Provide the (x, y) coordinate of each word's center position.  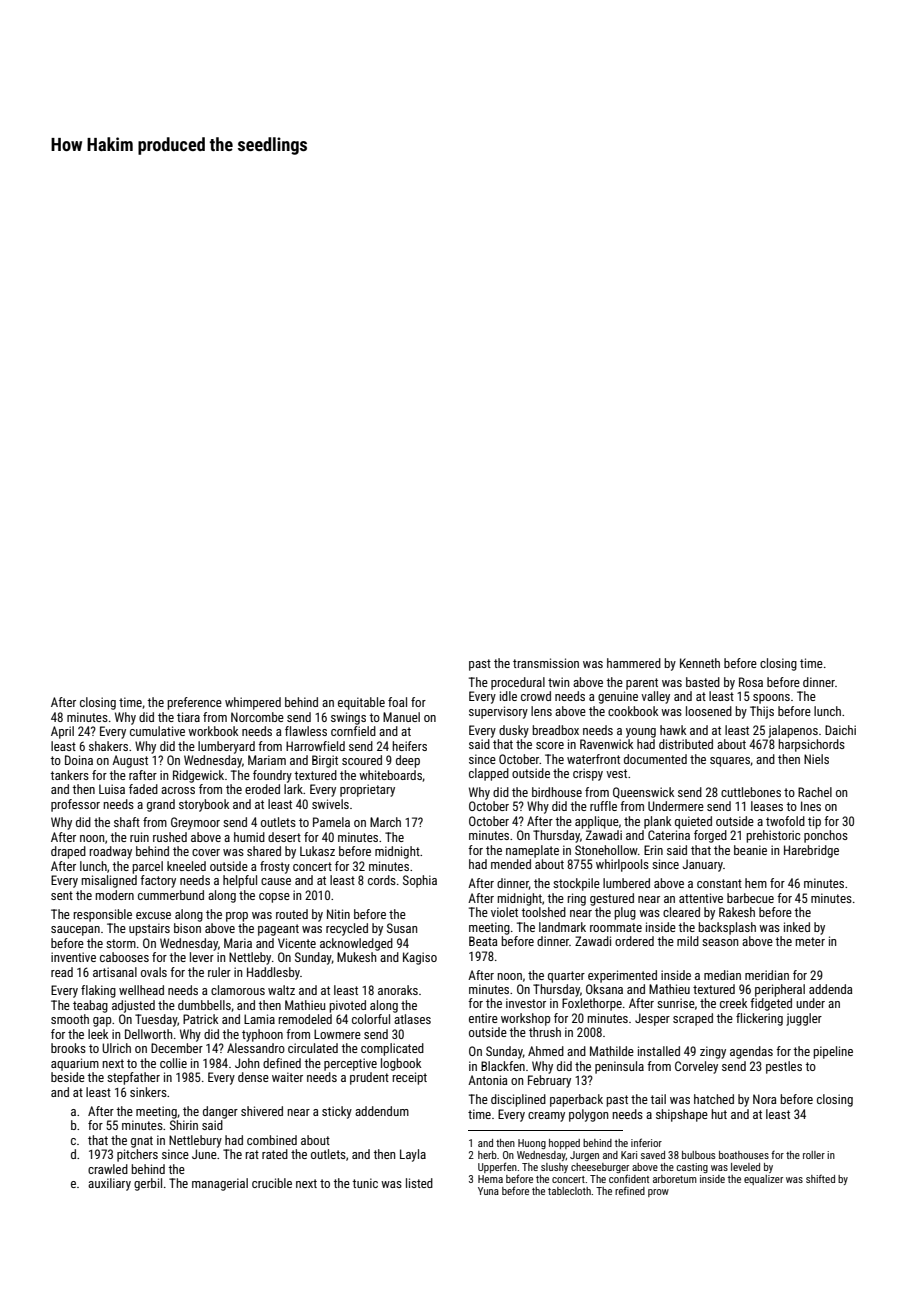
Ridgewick (198, 776)
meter (810, 941)
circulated (313, 1048)
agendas (751, 1052)
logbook (401, 1064)
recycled (347, 929)
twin (558, 682)
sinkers (148, 1092)
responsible (102, 915)
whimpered (253, 703)
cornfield (353, 731)
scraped (693, 1019)
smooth (70, 1019)
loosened (709, 711)
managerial (220, 1184)
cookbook (633, 711)
